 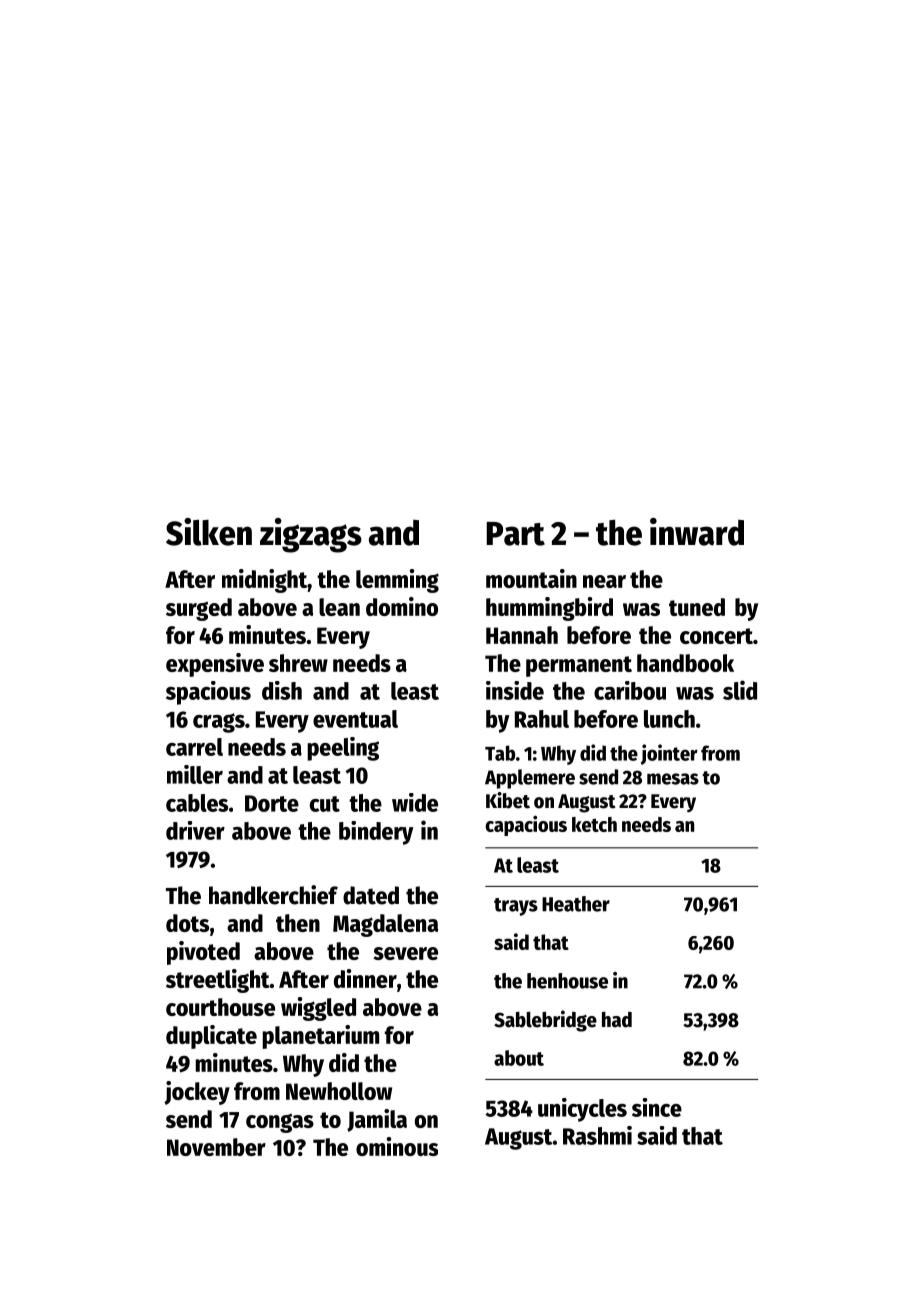 What do you see at coordinates (542, 719) in the screenshot?
I see `Rahul` at bounding box center [542, 719].
